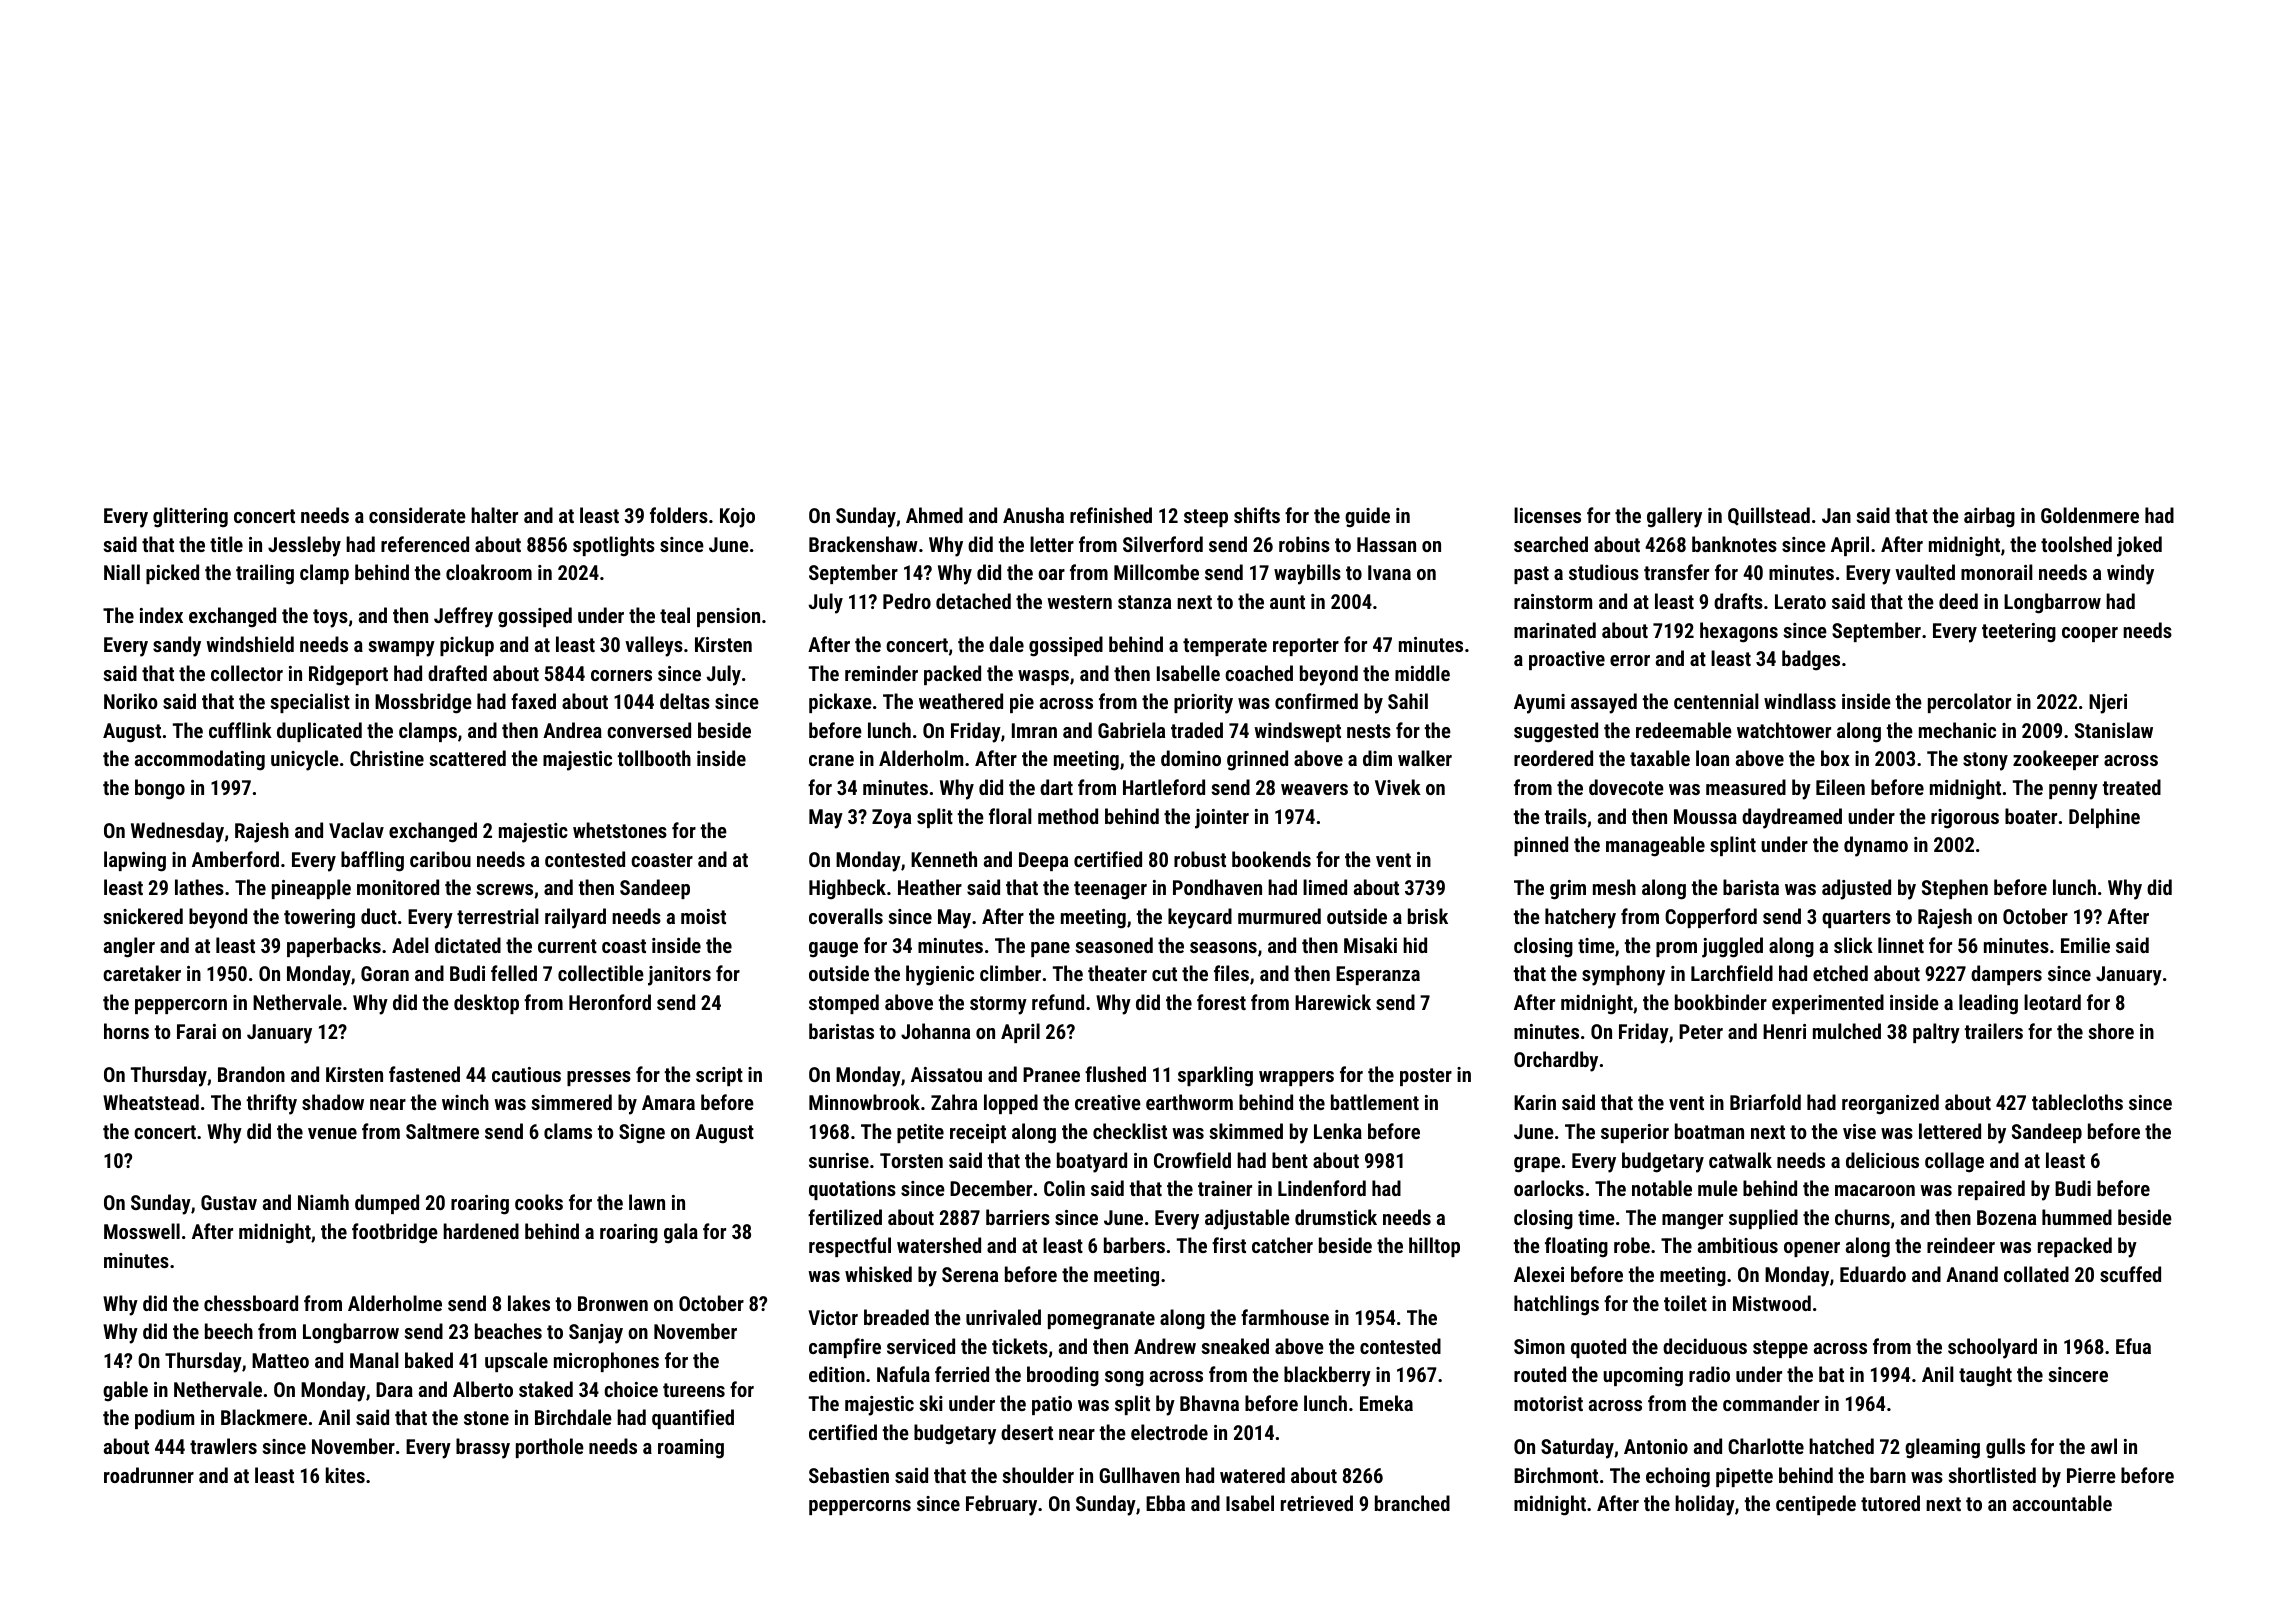 The height and width of the document is (1614, 2282). I want to click on scattered, so click(467, 758).
